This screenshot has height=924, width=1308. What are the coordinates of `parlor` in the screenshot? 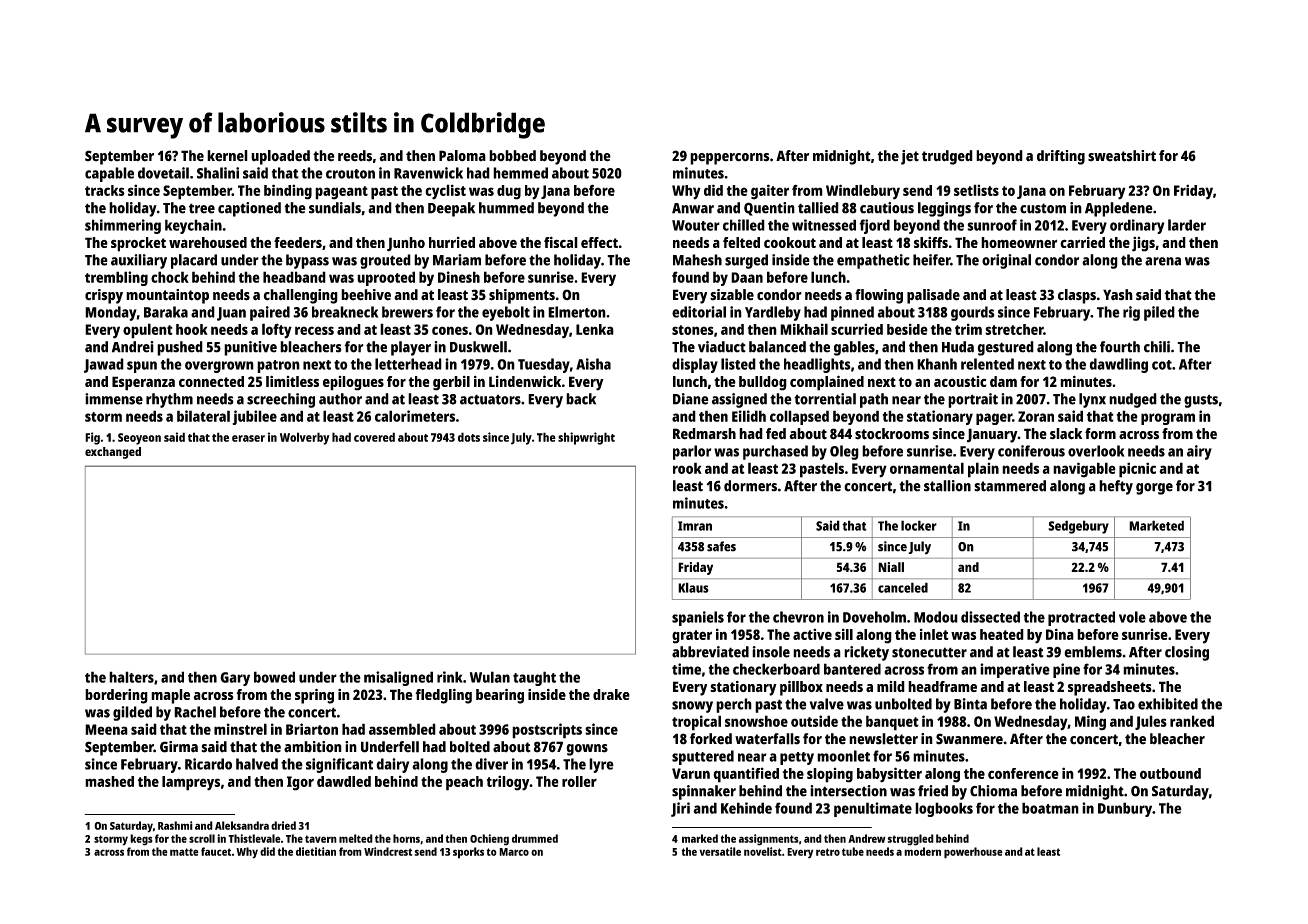 It's located at (692, 452).
